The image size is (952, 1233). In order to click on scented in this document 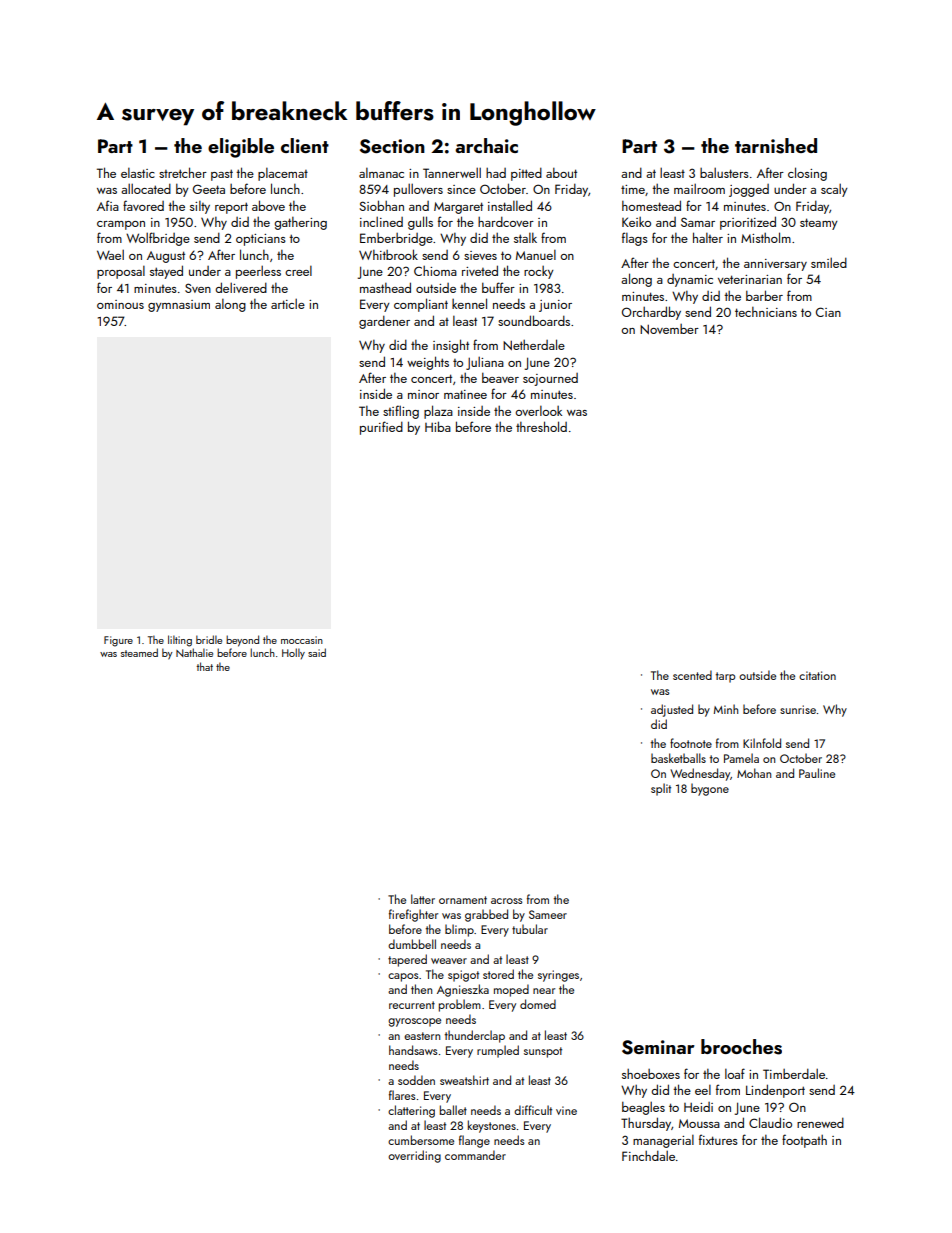, I will do `click(692, 675)`.
